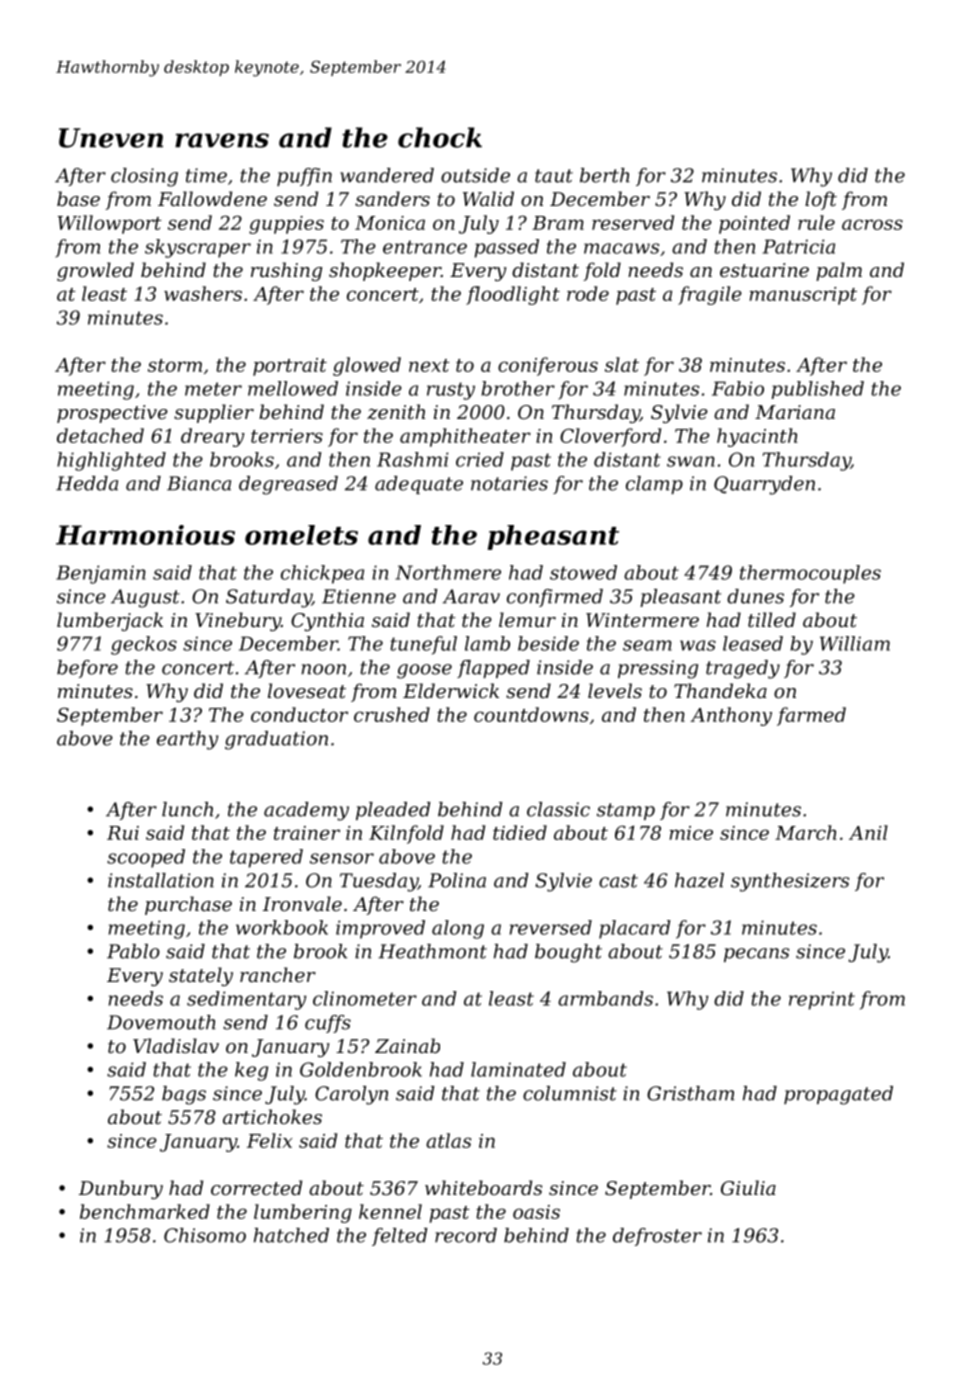 This image has width=965, height=1397. Describe the element at coordinates (111, 138) in the image. I see `Uneven` at that location.
